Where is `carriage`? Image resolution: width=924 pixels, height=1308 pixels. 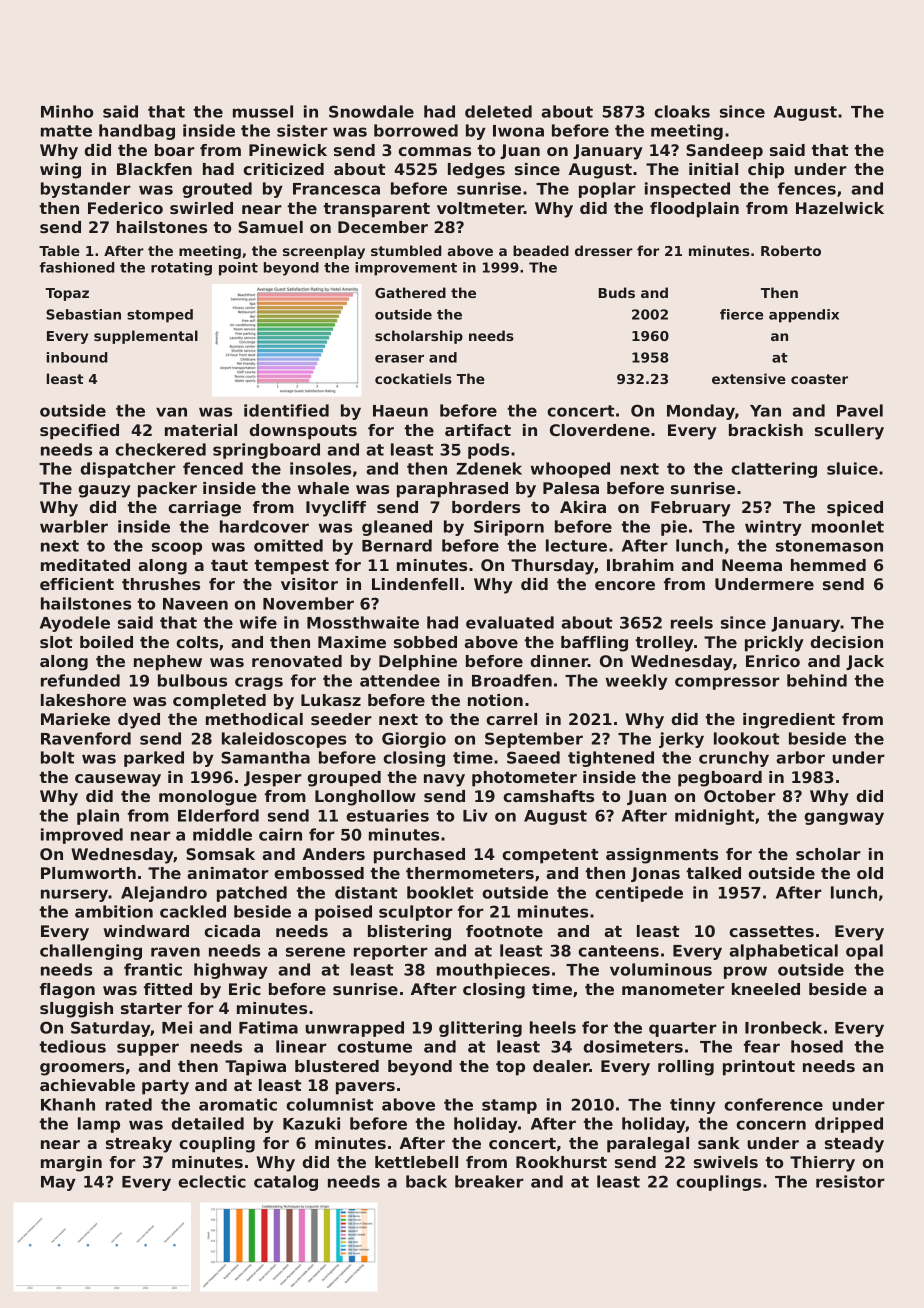 carriage is located at coordinates (204, 509).
